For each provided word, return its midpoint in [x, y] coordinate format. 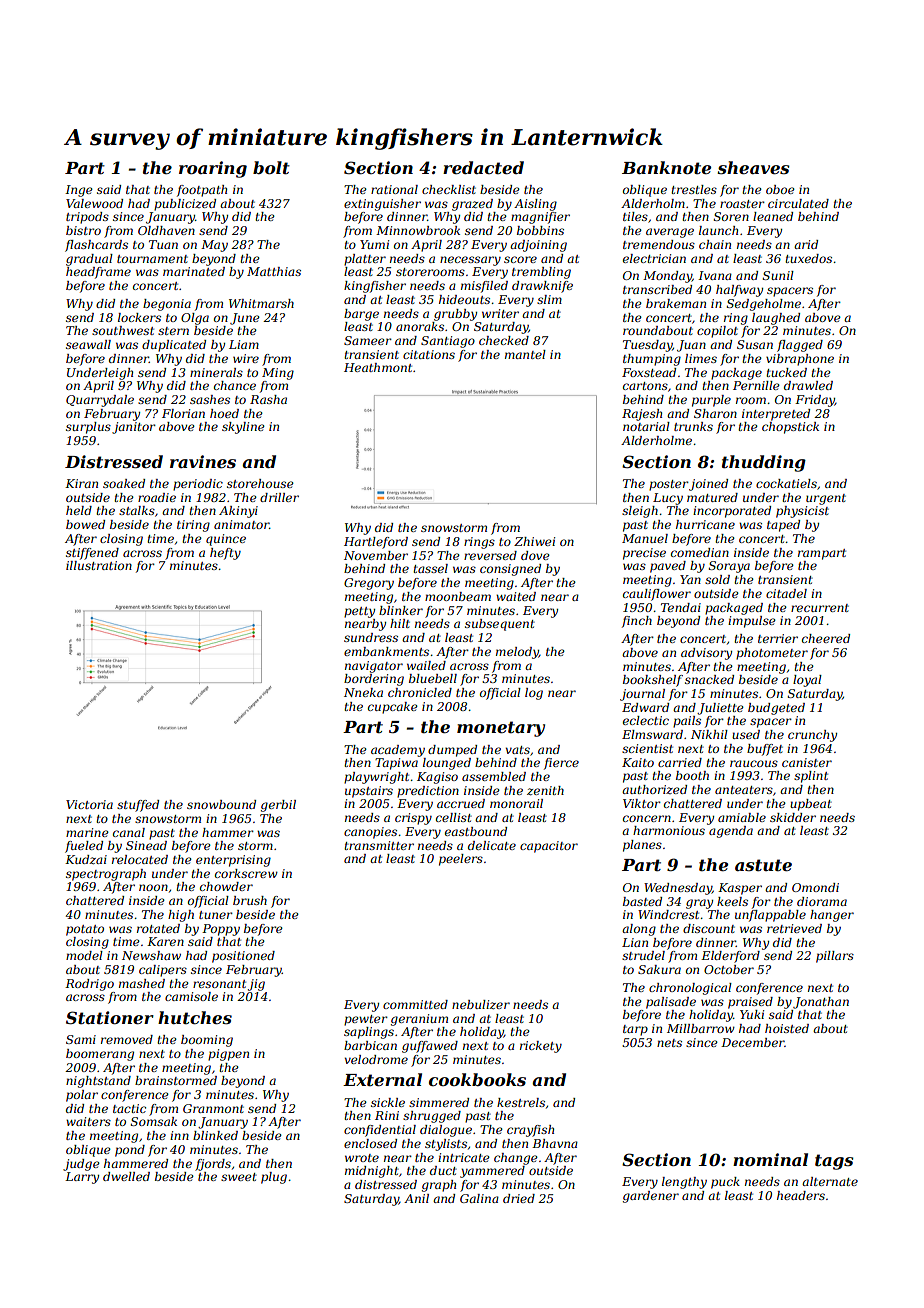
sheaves [753, 167]
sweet [239, 1177]
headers [801, 1195]
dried [519, 1198]
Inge [79, 191]
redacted [483, 167]
